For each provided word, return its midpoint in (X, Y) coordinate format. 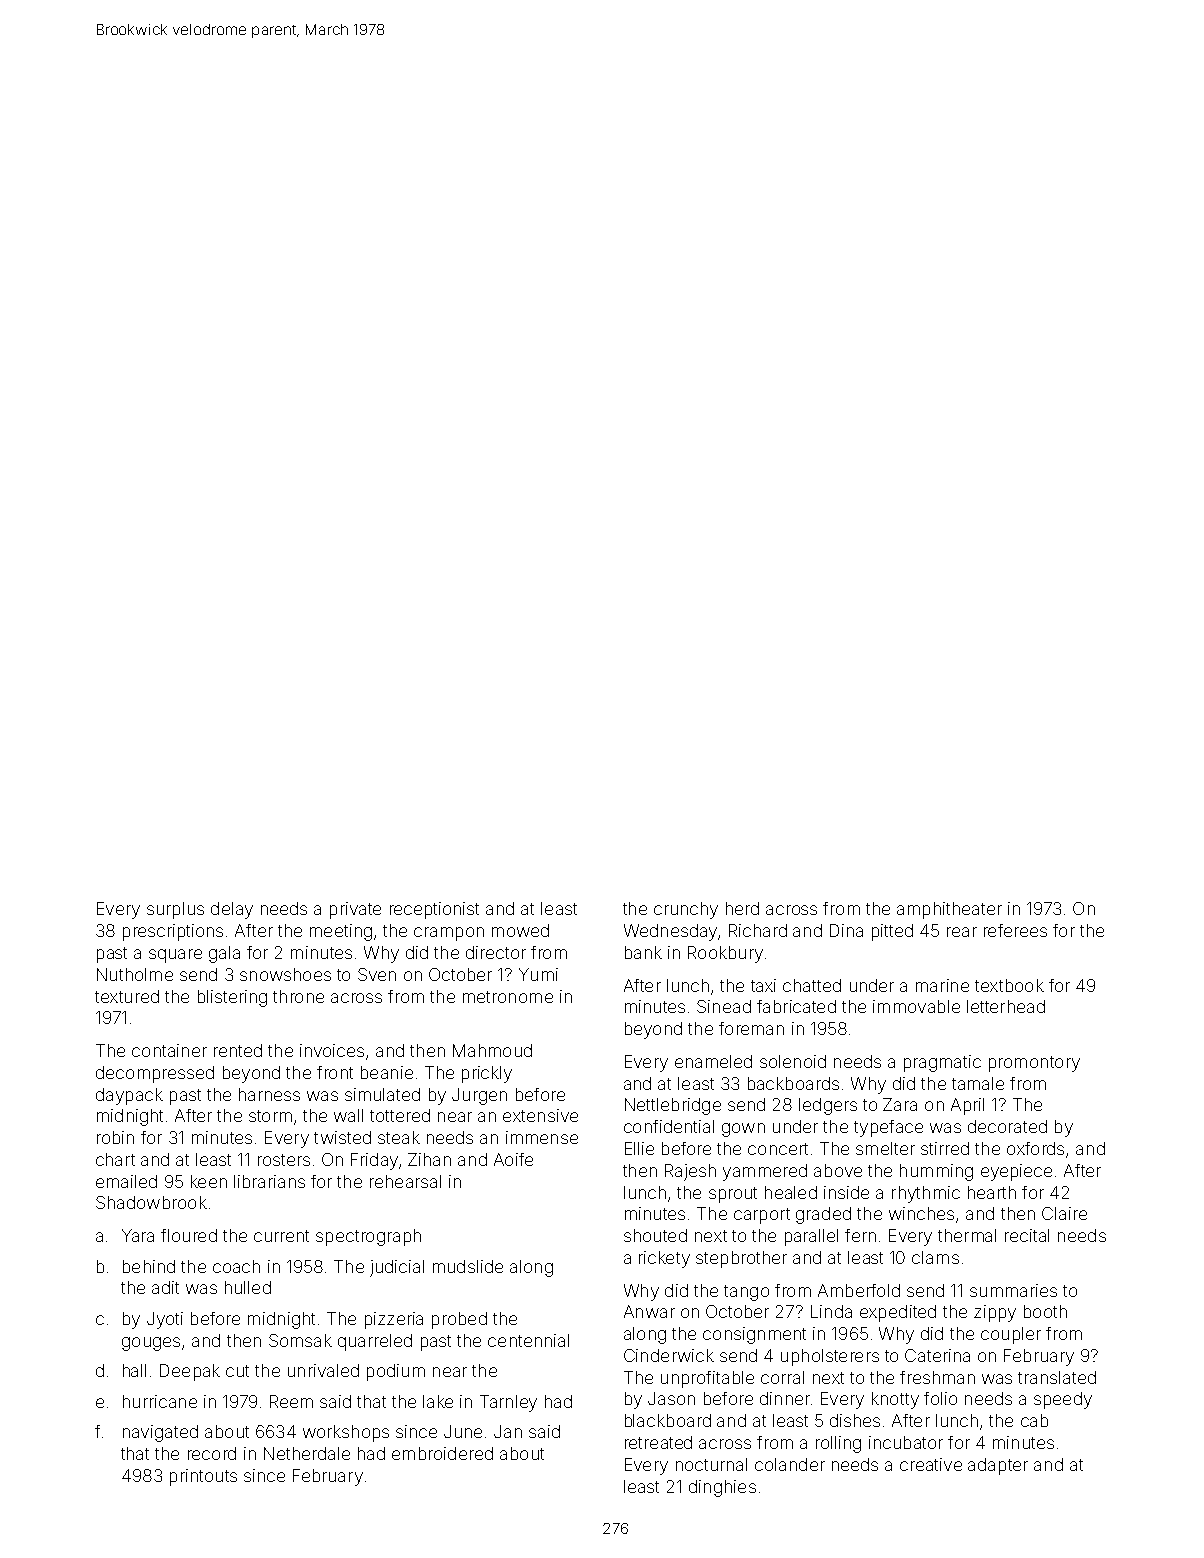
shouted (655, 1235)
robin (115, 1137)
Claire (1064, 1213)
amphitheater (949, 910)
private (355, 910)
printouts (203, 1477)
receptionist (434, 910)
